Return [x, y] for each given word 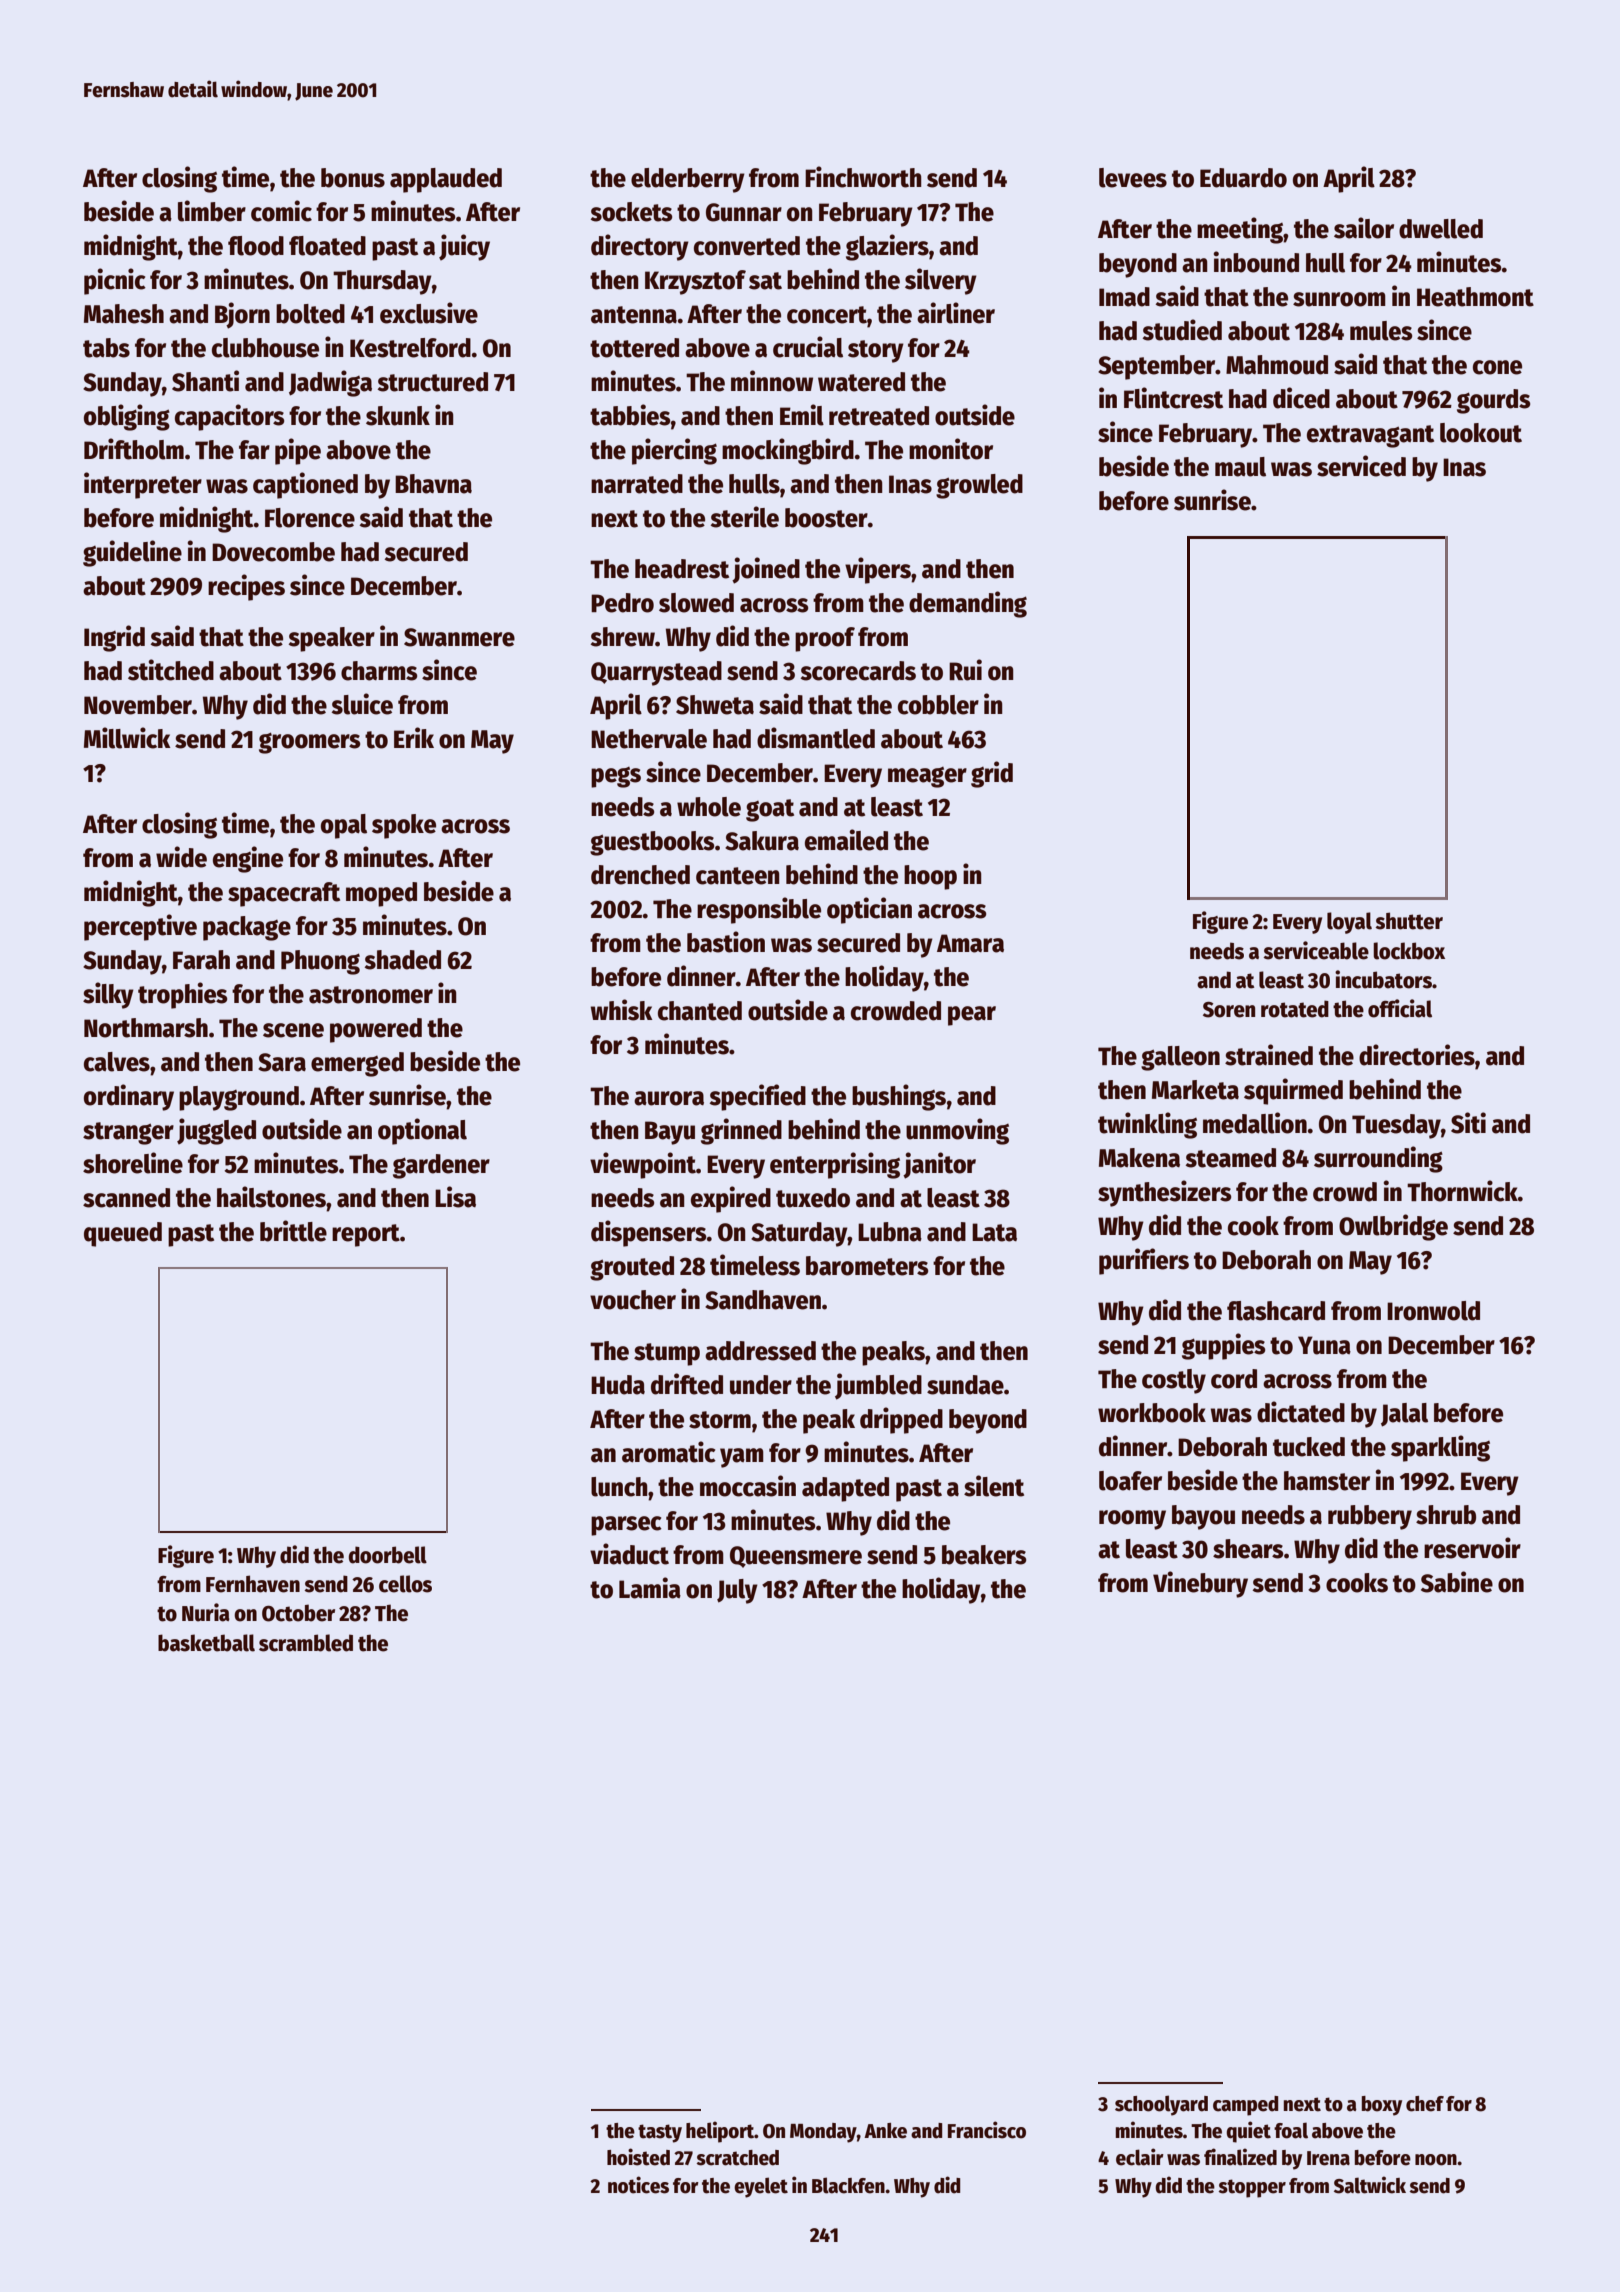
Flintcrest [1173, 398]
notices [638, 2185]
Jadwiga [330, 383]
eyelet [761, 2187]
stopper [1252, 2188]
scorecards [858, 671]
